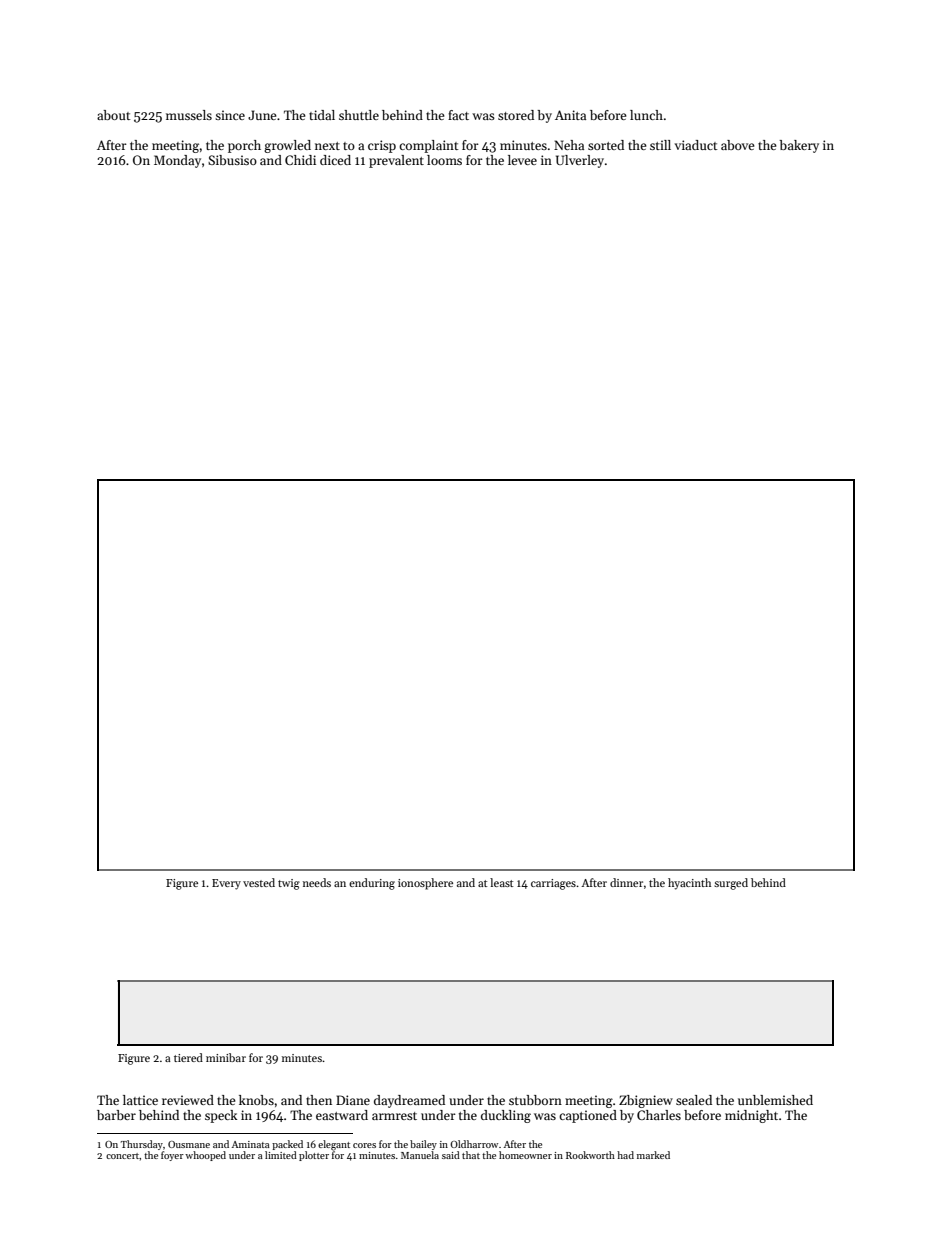  Describe the element at coordinates (232, 160) in the document. I see `Sibusiso` at that location.
